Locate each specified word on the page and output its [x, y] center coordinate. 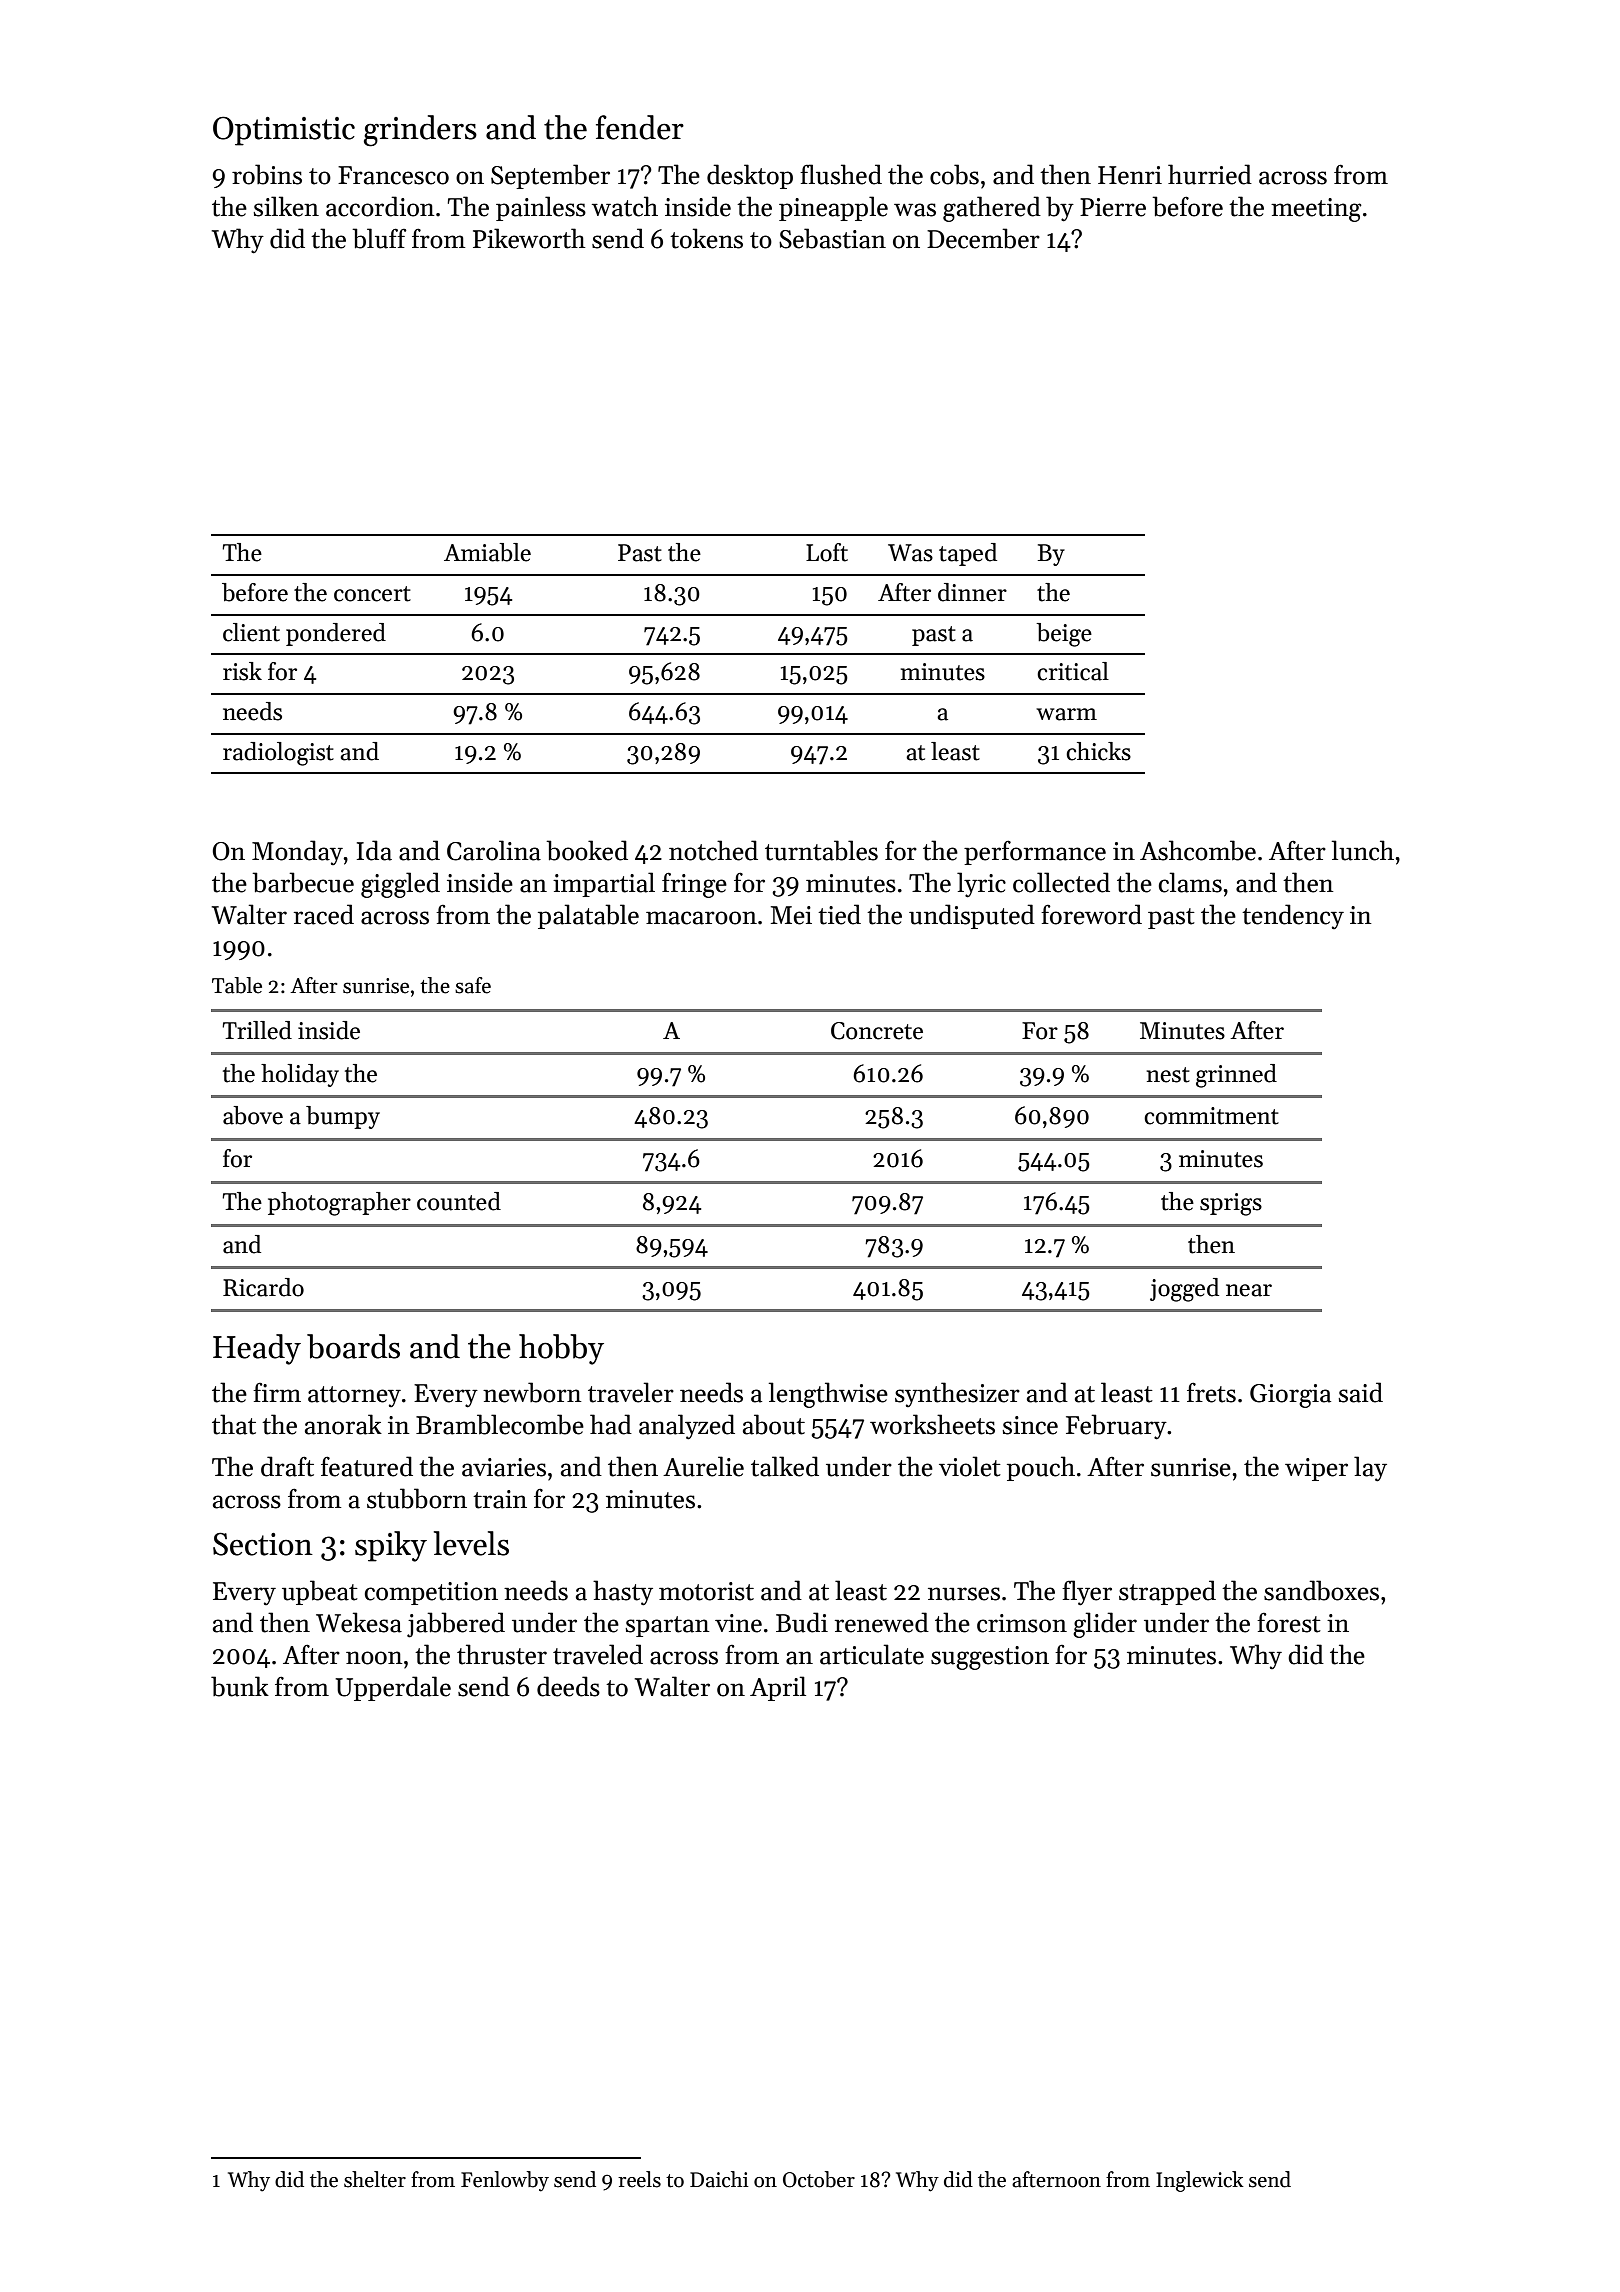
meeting [1316, 210]
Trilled [257, 1030]
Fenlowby [505, 2181]
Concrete [877, 1031]
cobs [954, 174]
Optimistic [284, 131]
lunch [1363, 850]
